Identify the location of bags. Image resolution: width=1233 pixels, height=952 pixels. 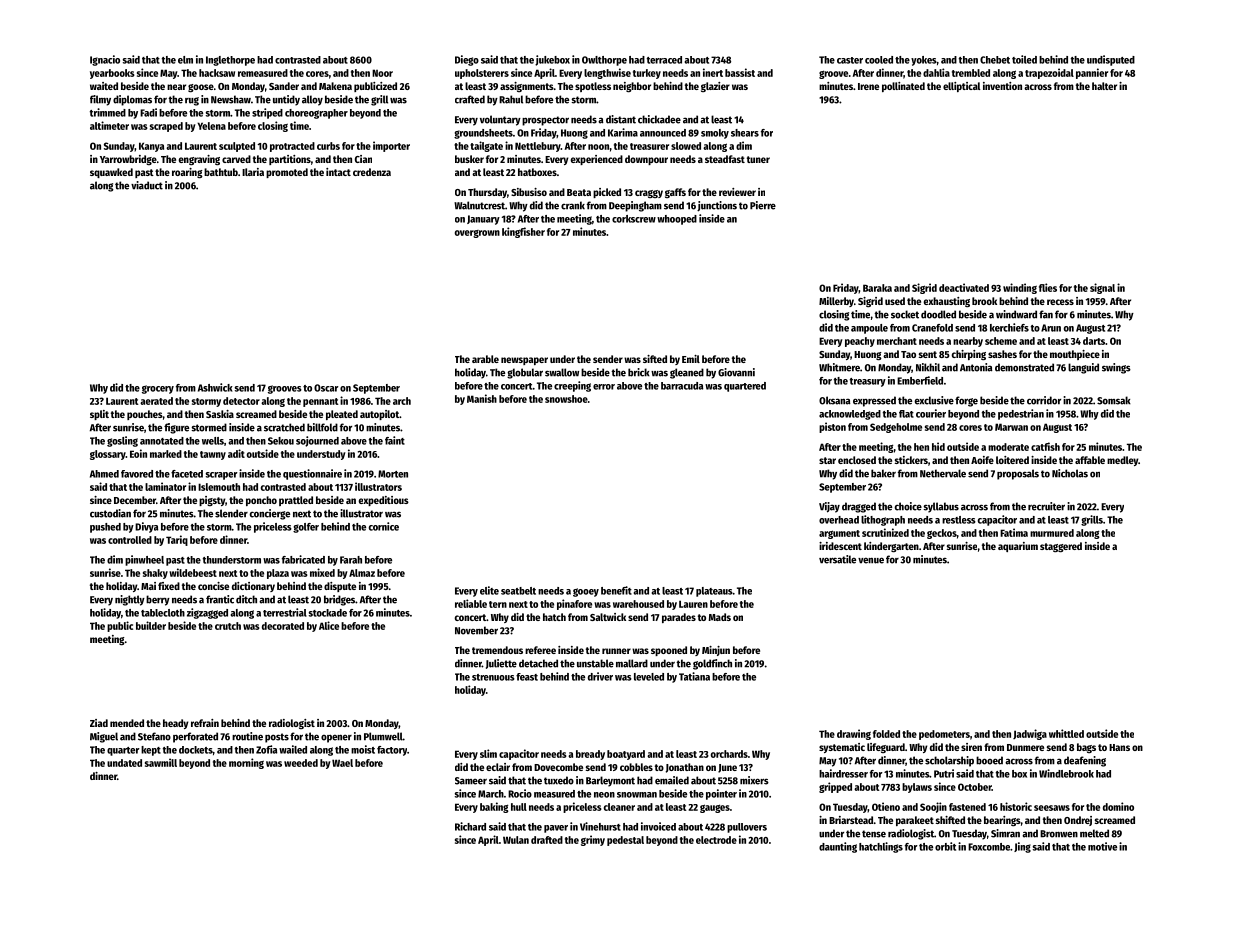
(1086, 748).
